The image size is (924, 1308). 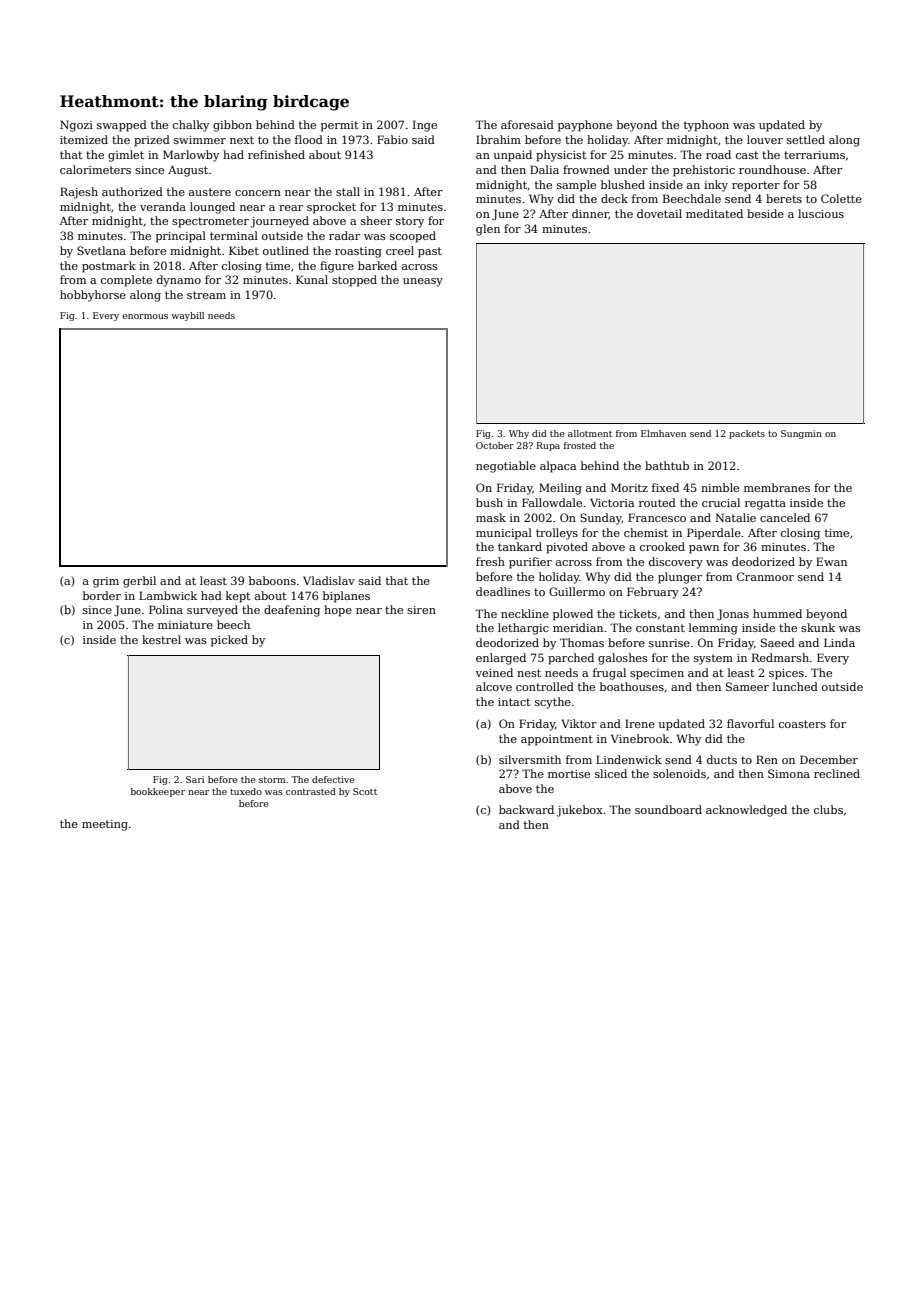 What do you see at coordinates (514, 702) in the screenshot?
I see `intact` at bounding box center [514, 702].
